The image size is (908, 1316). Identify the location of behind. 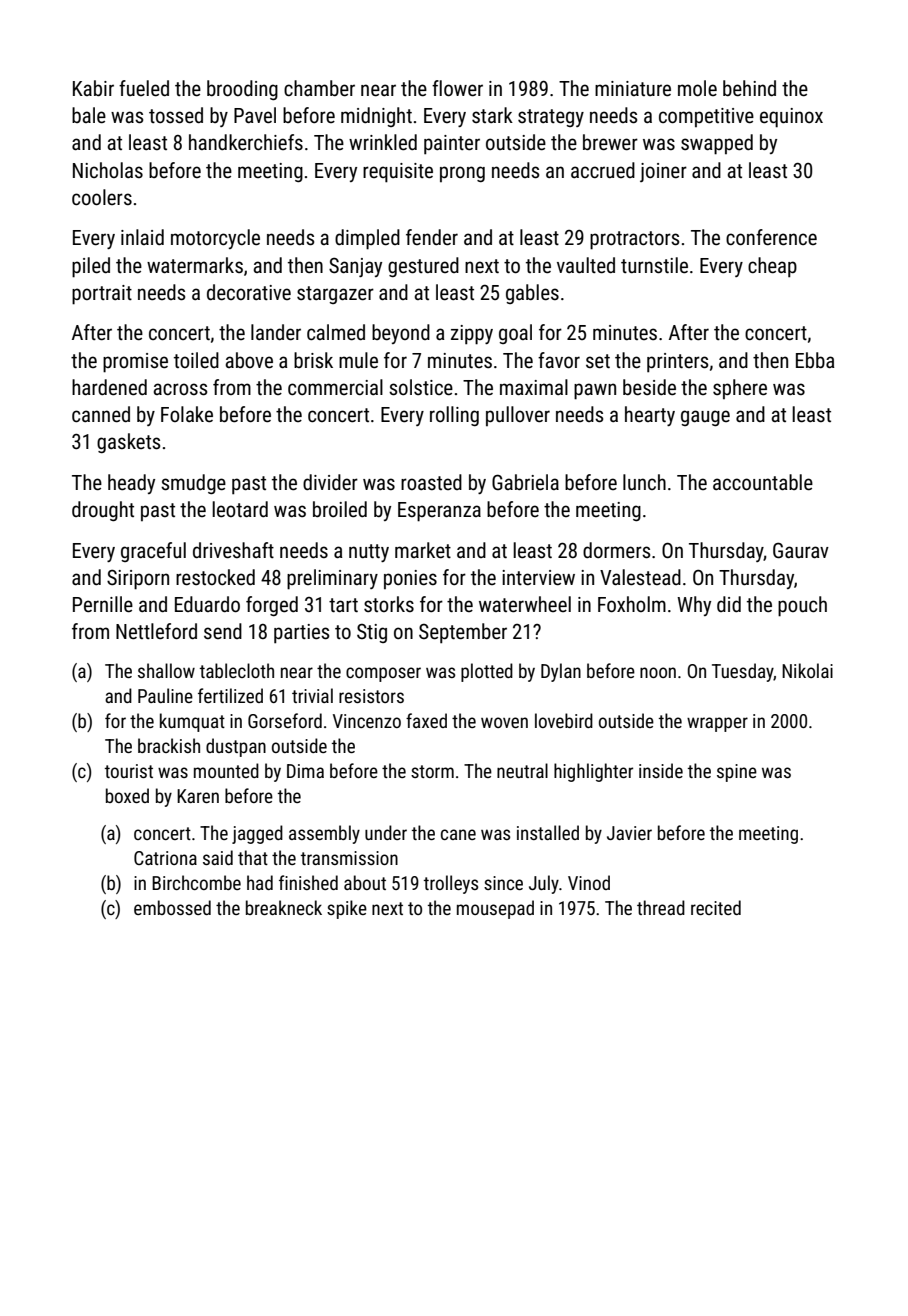
(749, 88).
